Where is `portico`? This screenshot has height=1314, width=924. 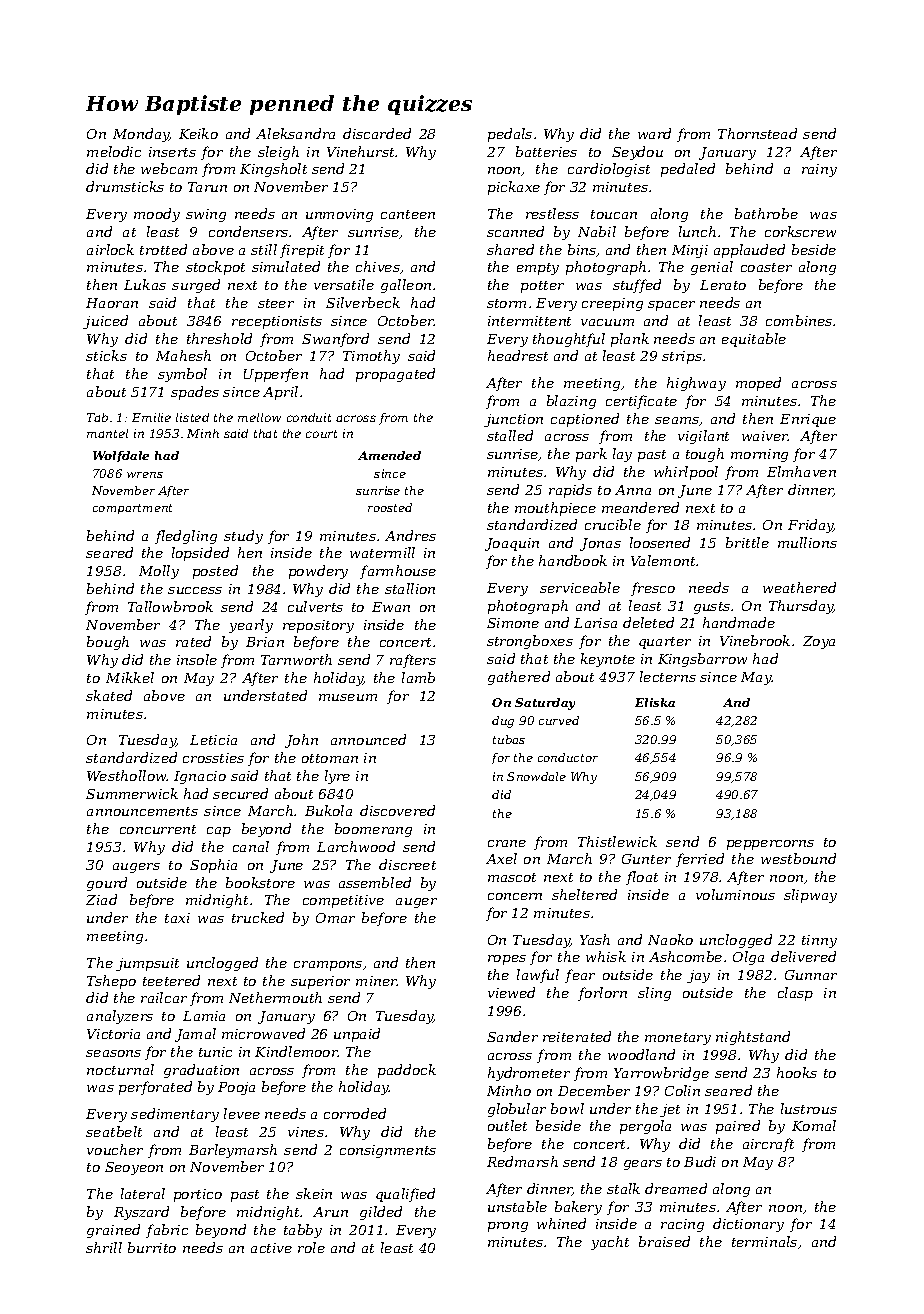
portico is located at coordinates (198, 1195).
